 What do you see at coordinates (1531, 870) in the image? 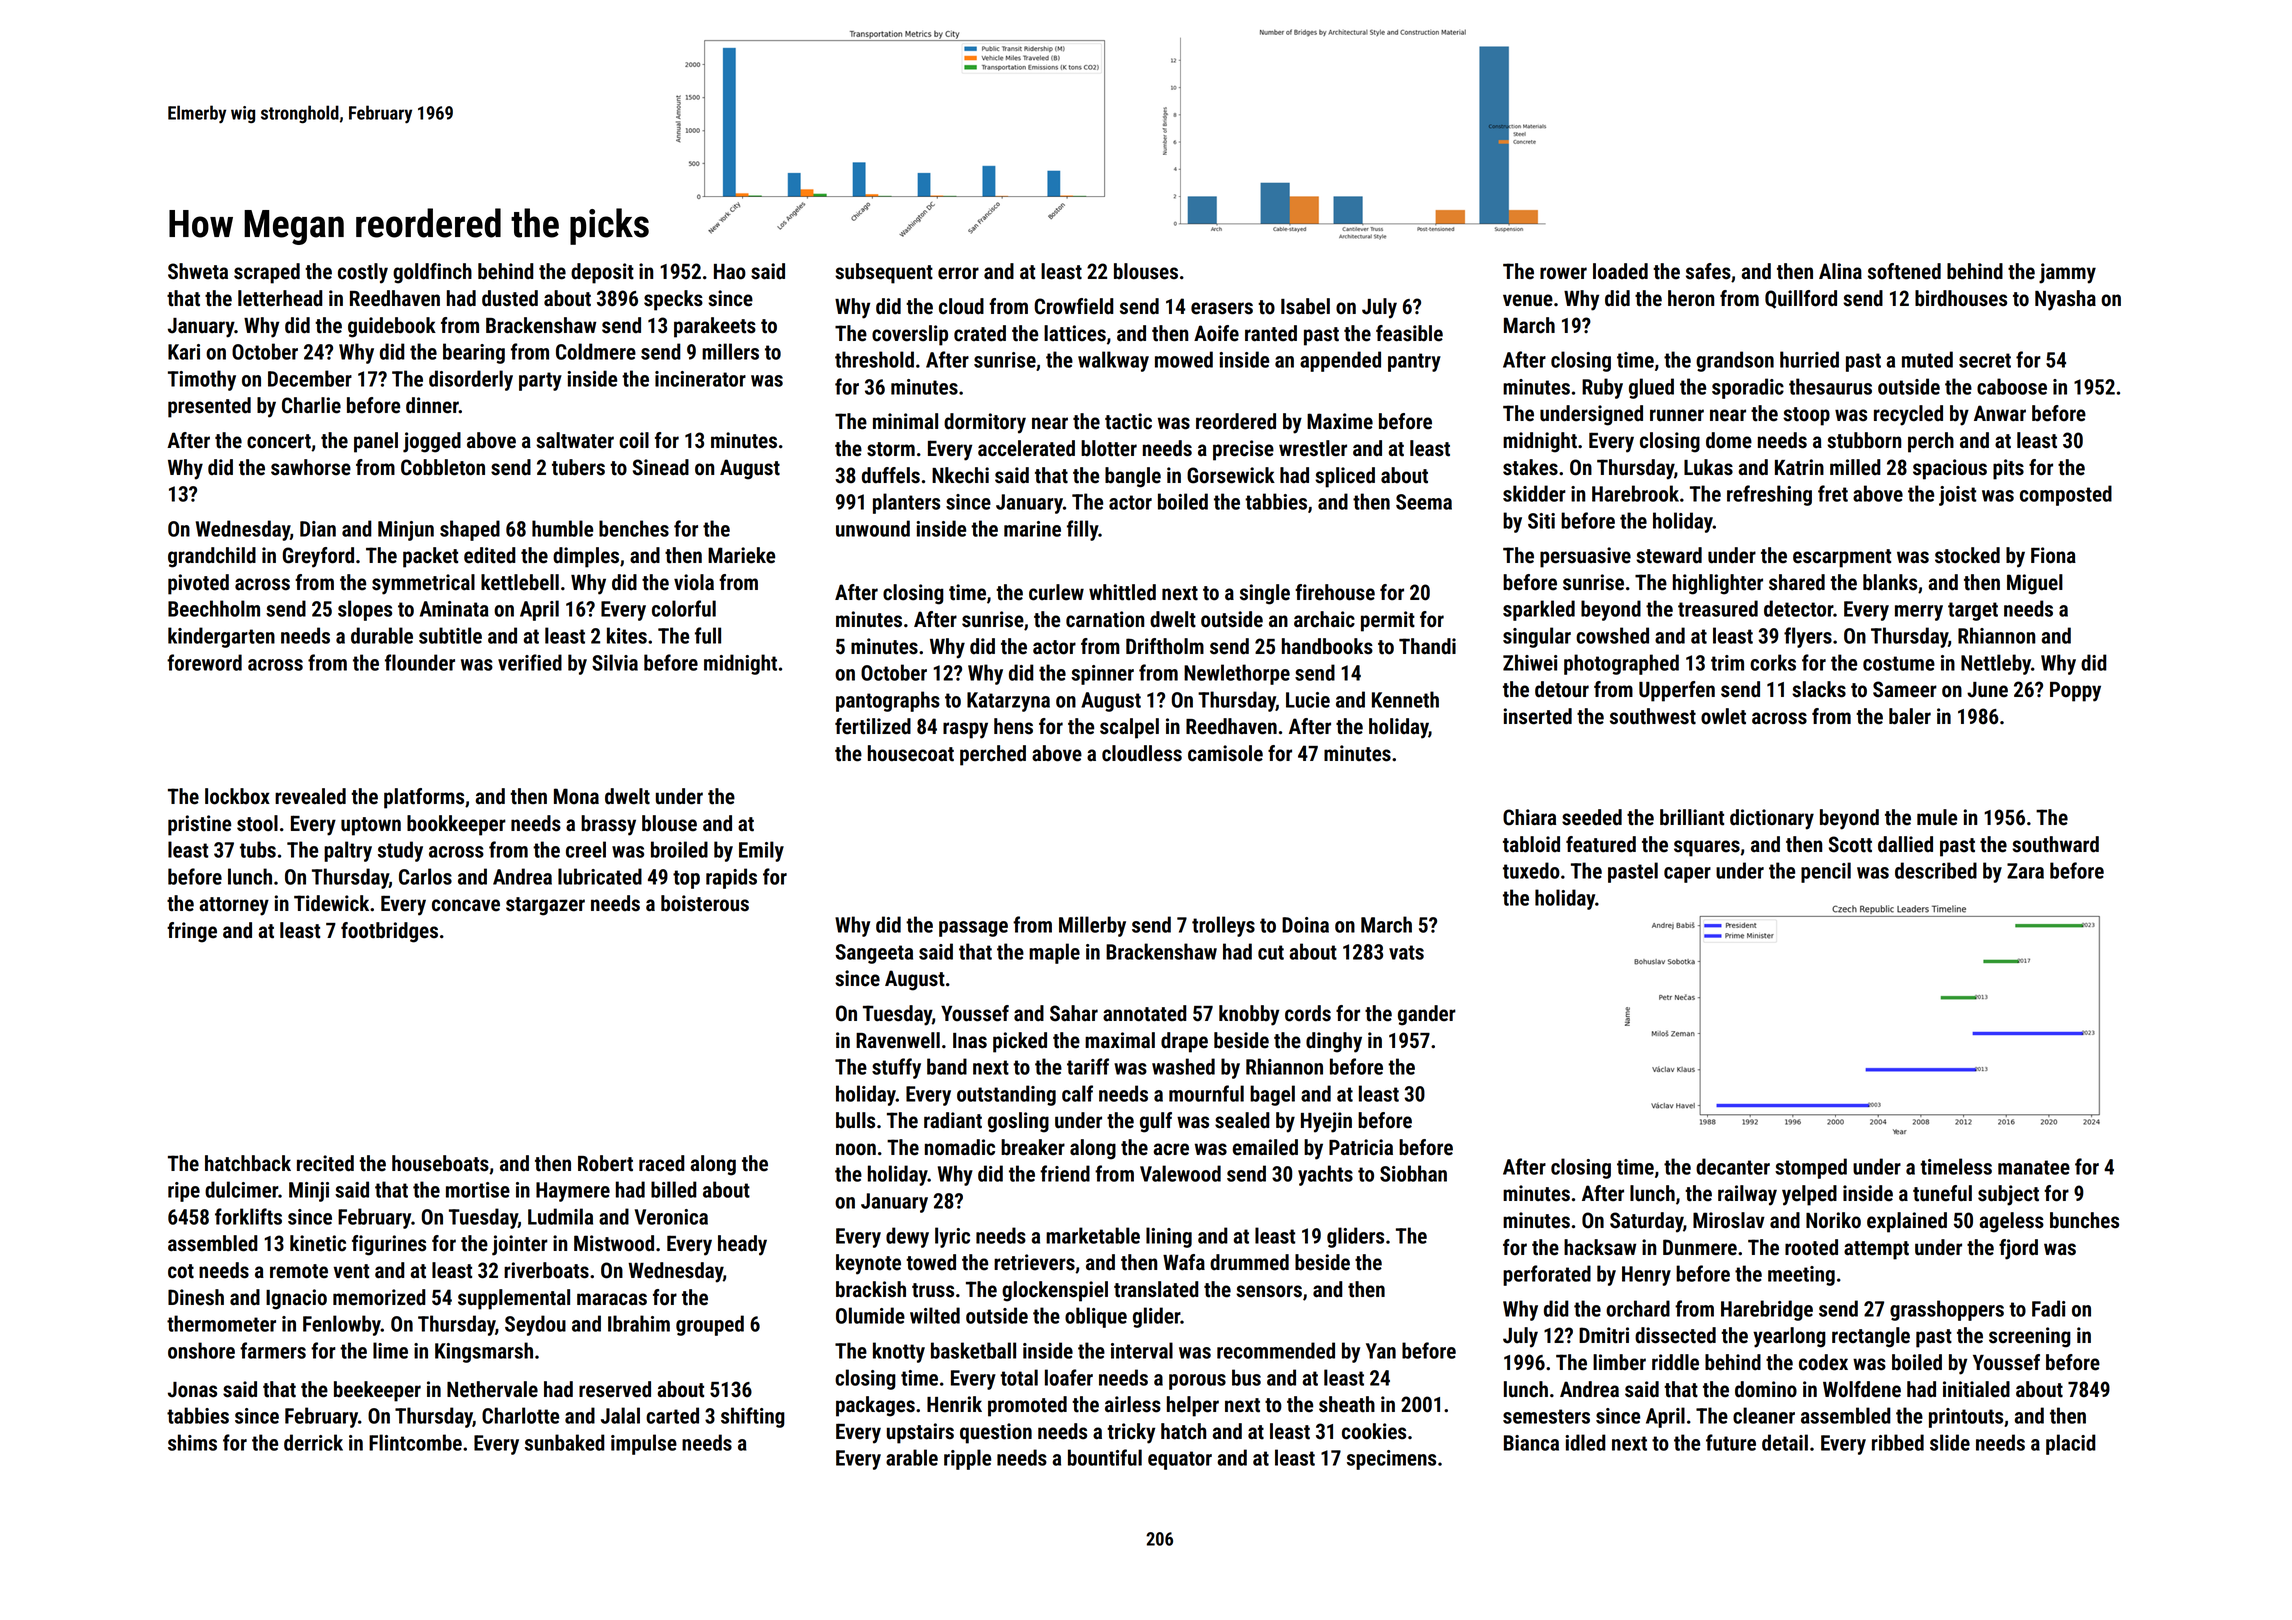
I see `tuxedo` at bounding box center [1531, 870].
